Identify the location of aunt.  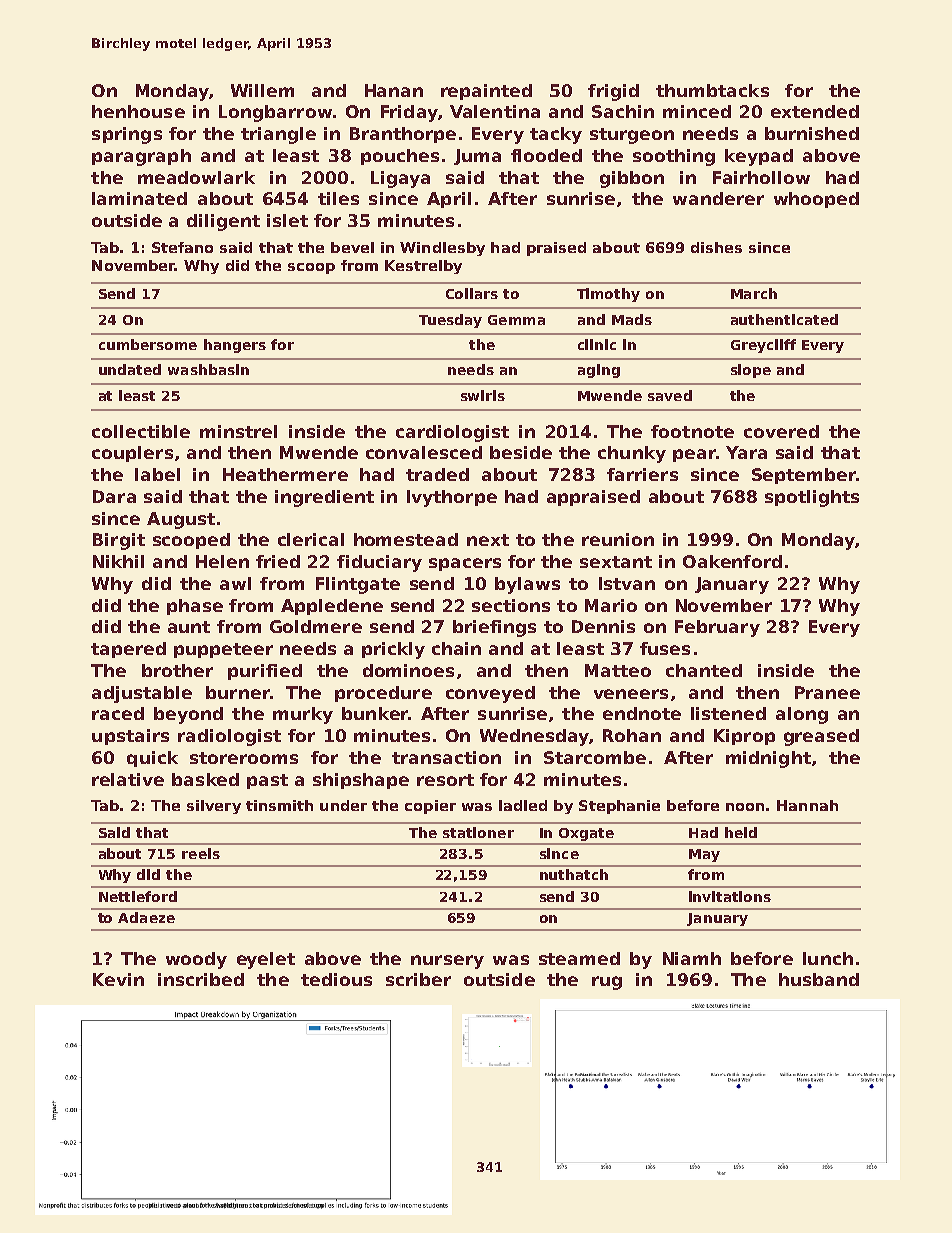
(189, 627).
